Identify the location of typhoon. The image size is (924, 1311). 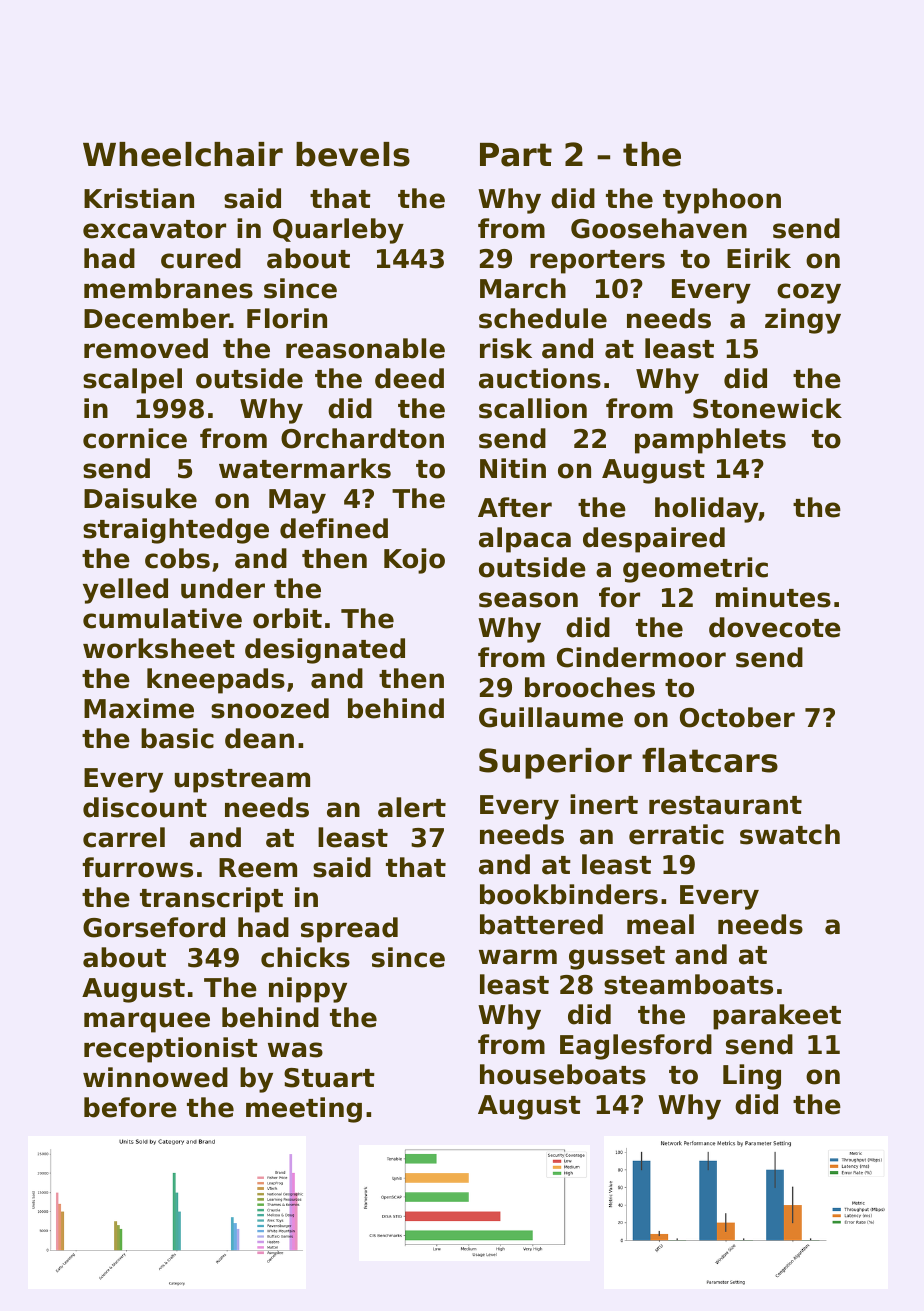
(722, 201).
